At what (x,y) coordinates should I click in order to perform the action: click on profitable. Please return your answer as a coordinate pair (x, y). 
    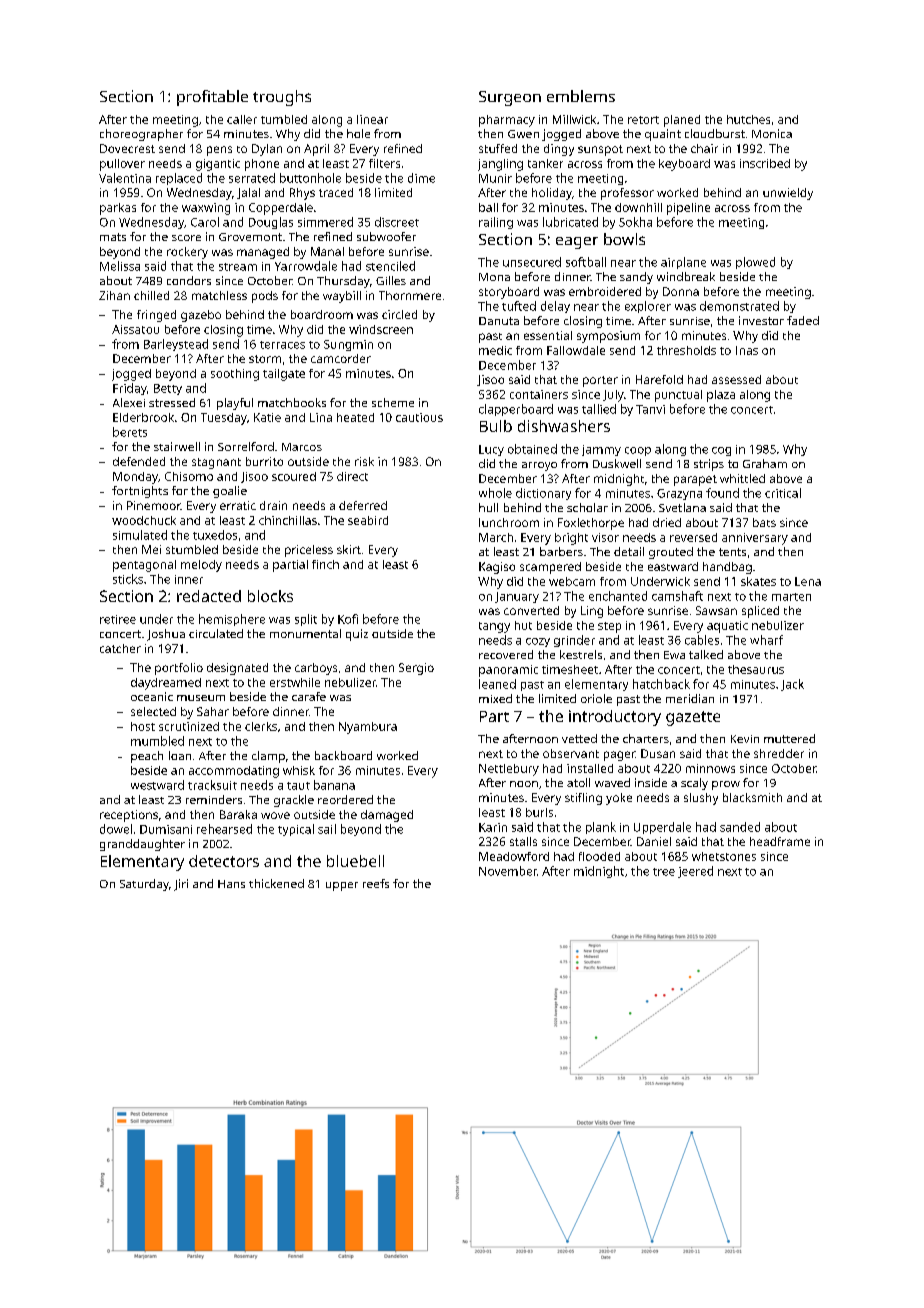
    Looking at the image, I should click on (212, 98).
